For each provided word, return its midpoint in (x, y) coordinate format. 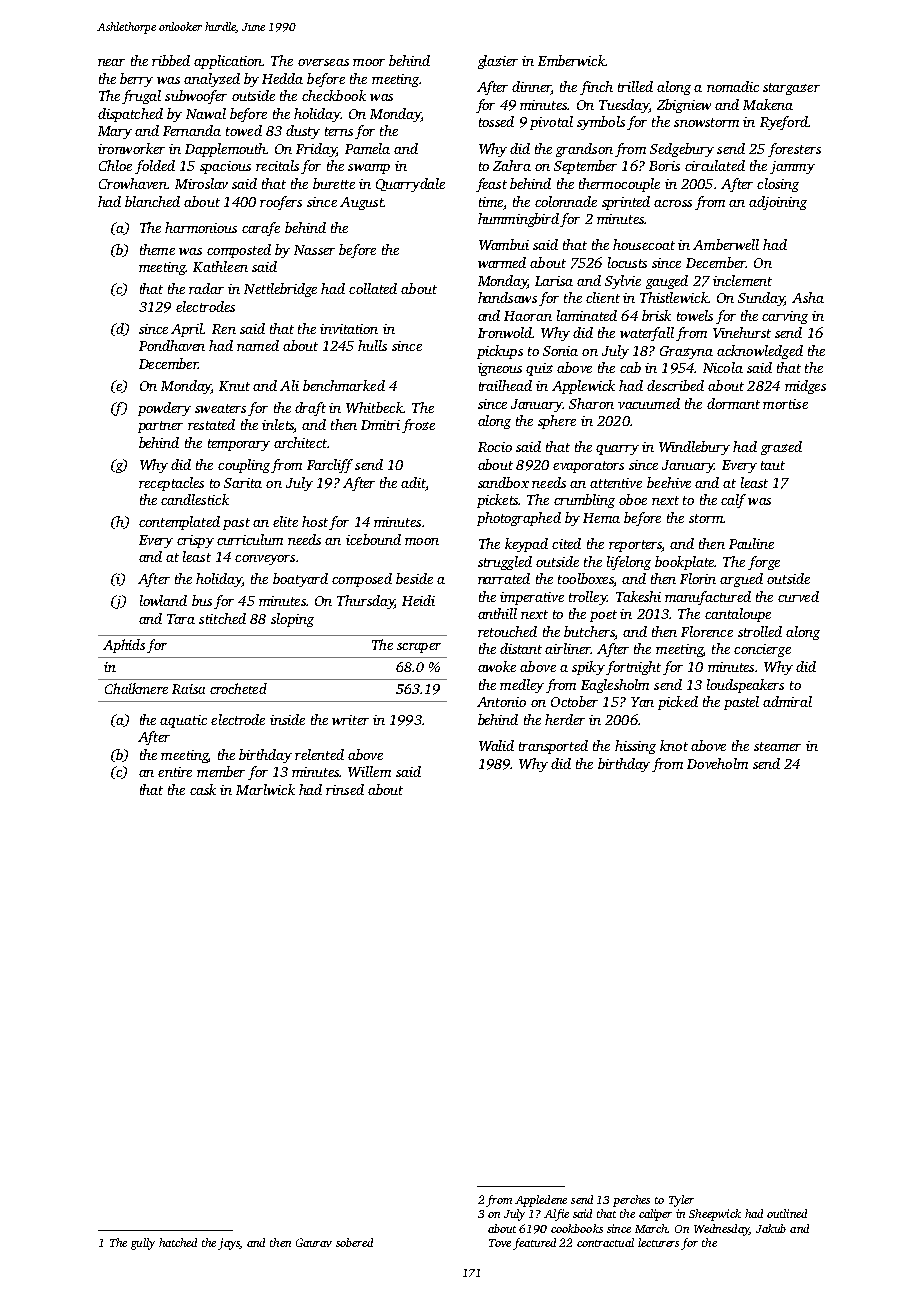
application (228, 62)
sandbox (503, 482)
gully (143, 1244)
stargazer (791, 89)
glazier (498, 62)
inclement (742, 280)
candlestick (195, 499)
